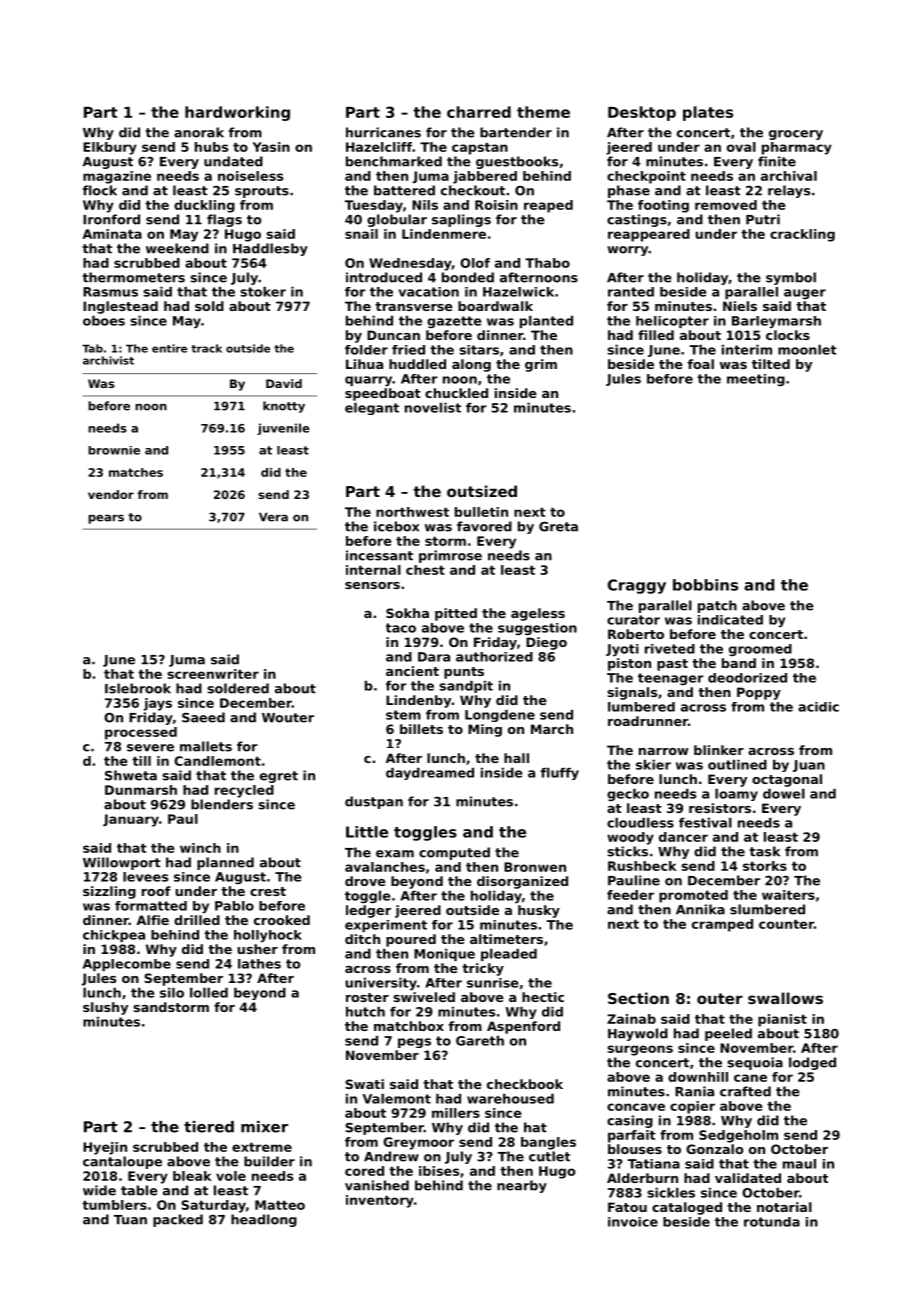  I want to click on removed, so click(726, 205).
